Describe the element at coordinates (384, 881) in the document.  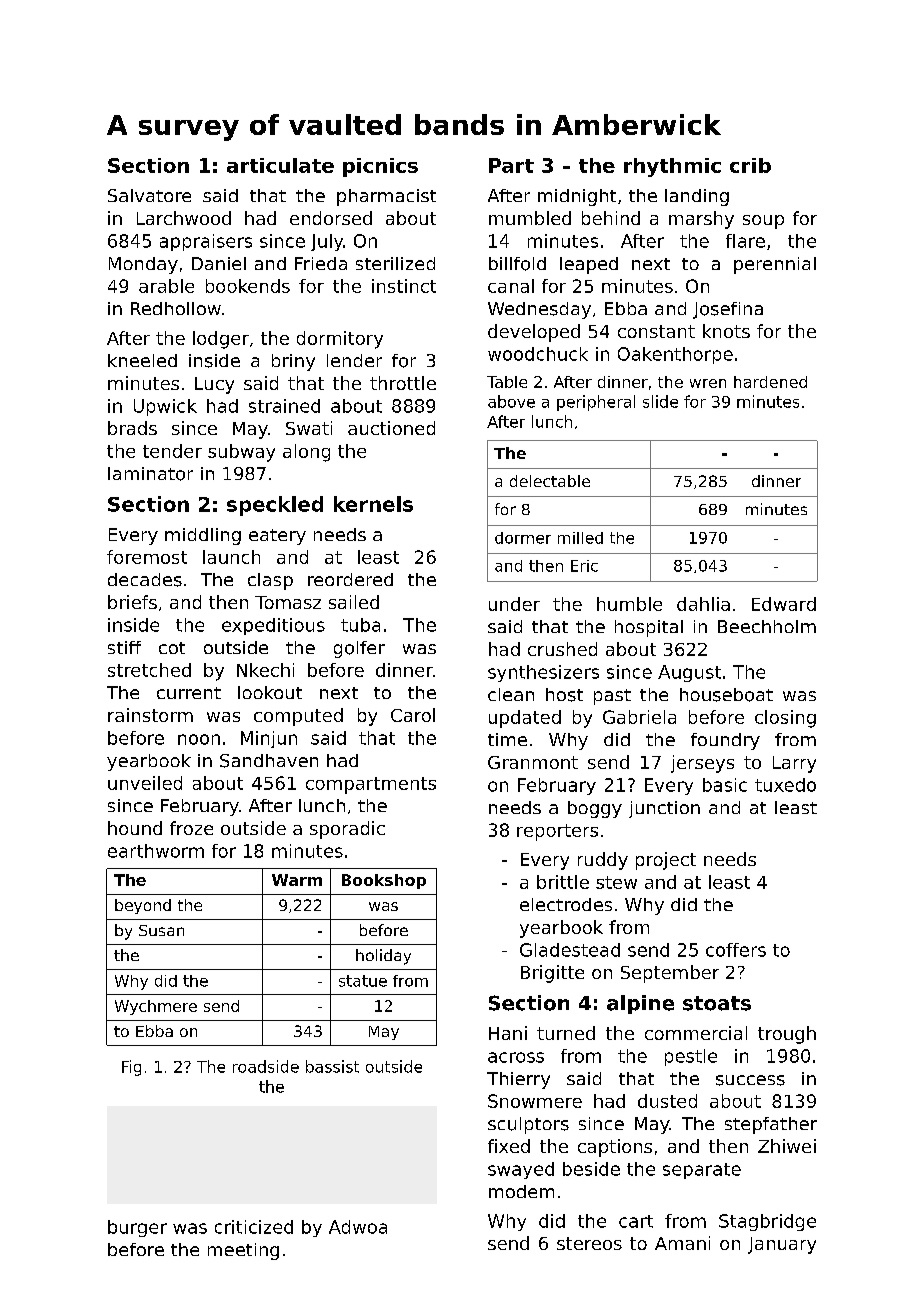
I see `Bookshop` at that location.
